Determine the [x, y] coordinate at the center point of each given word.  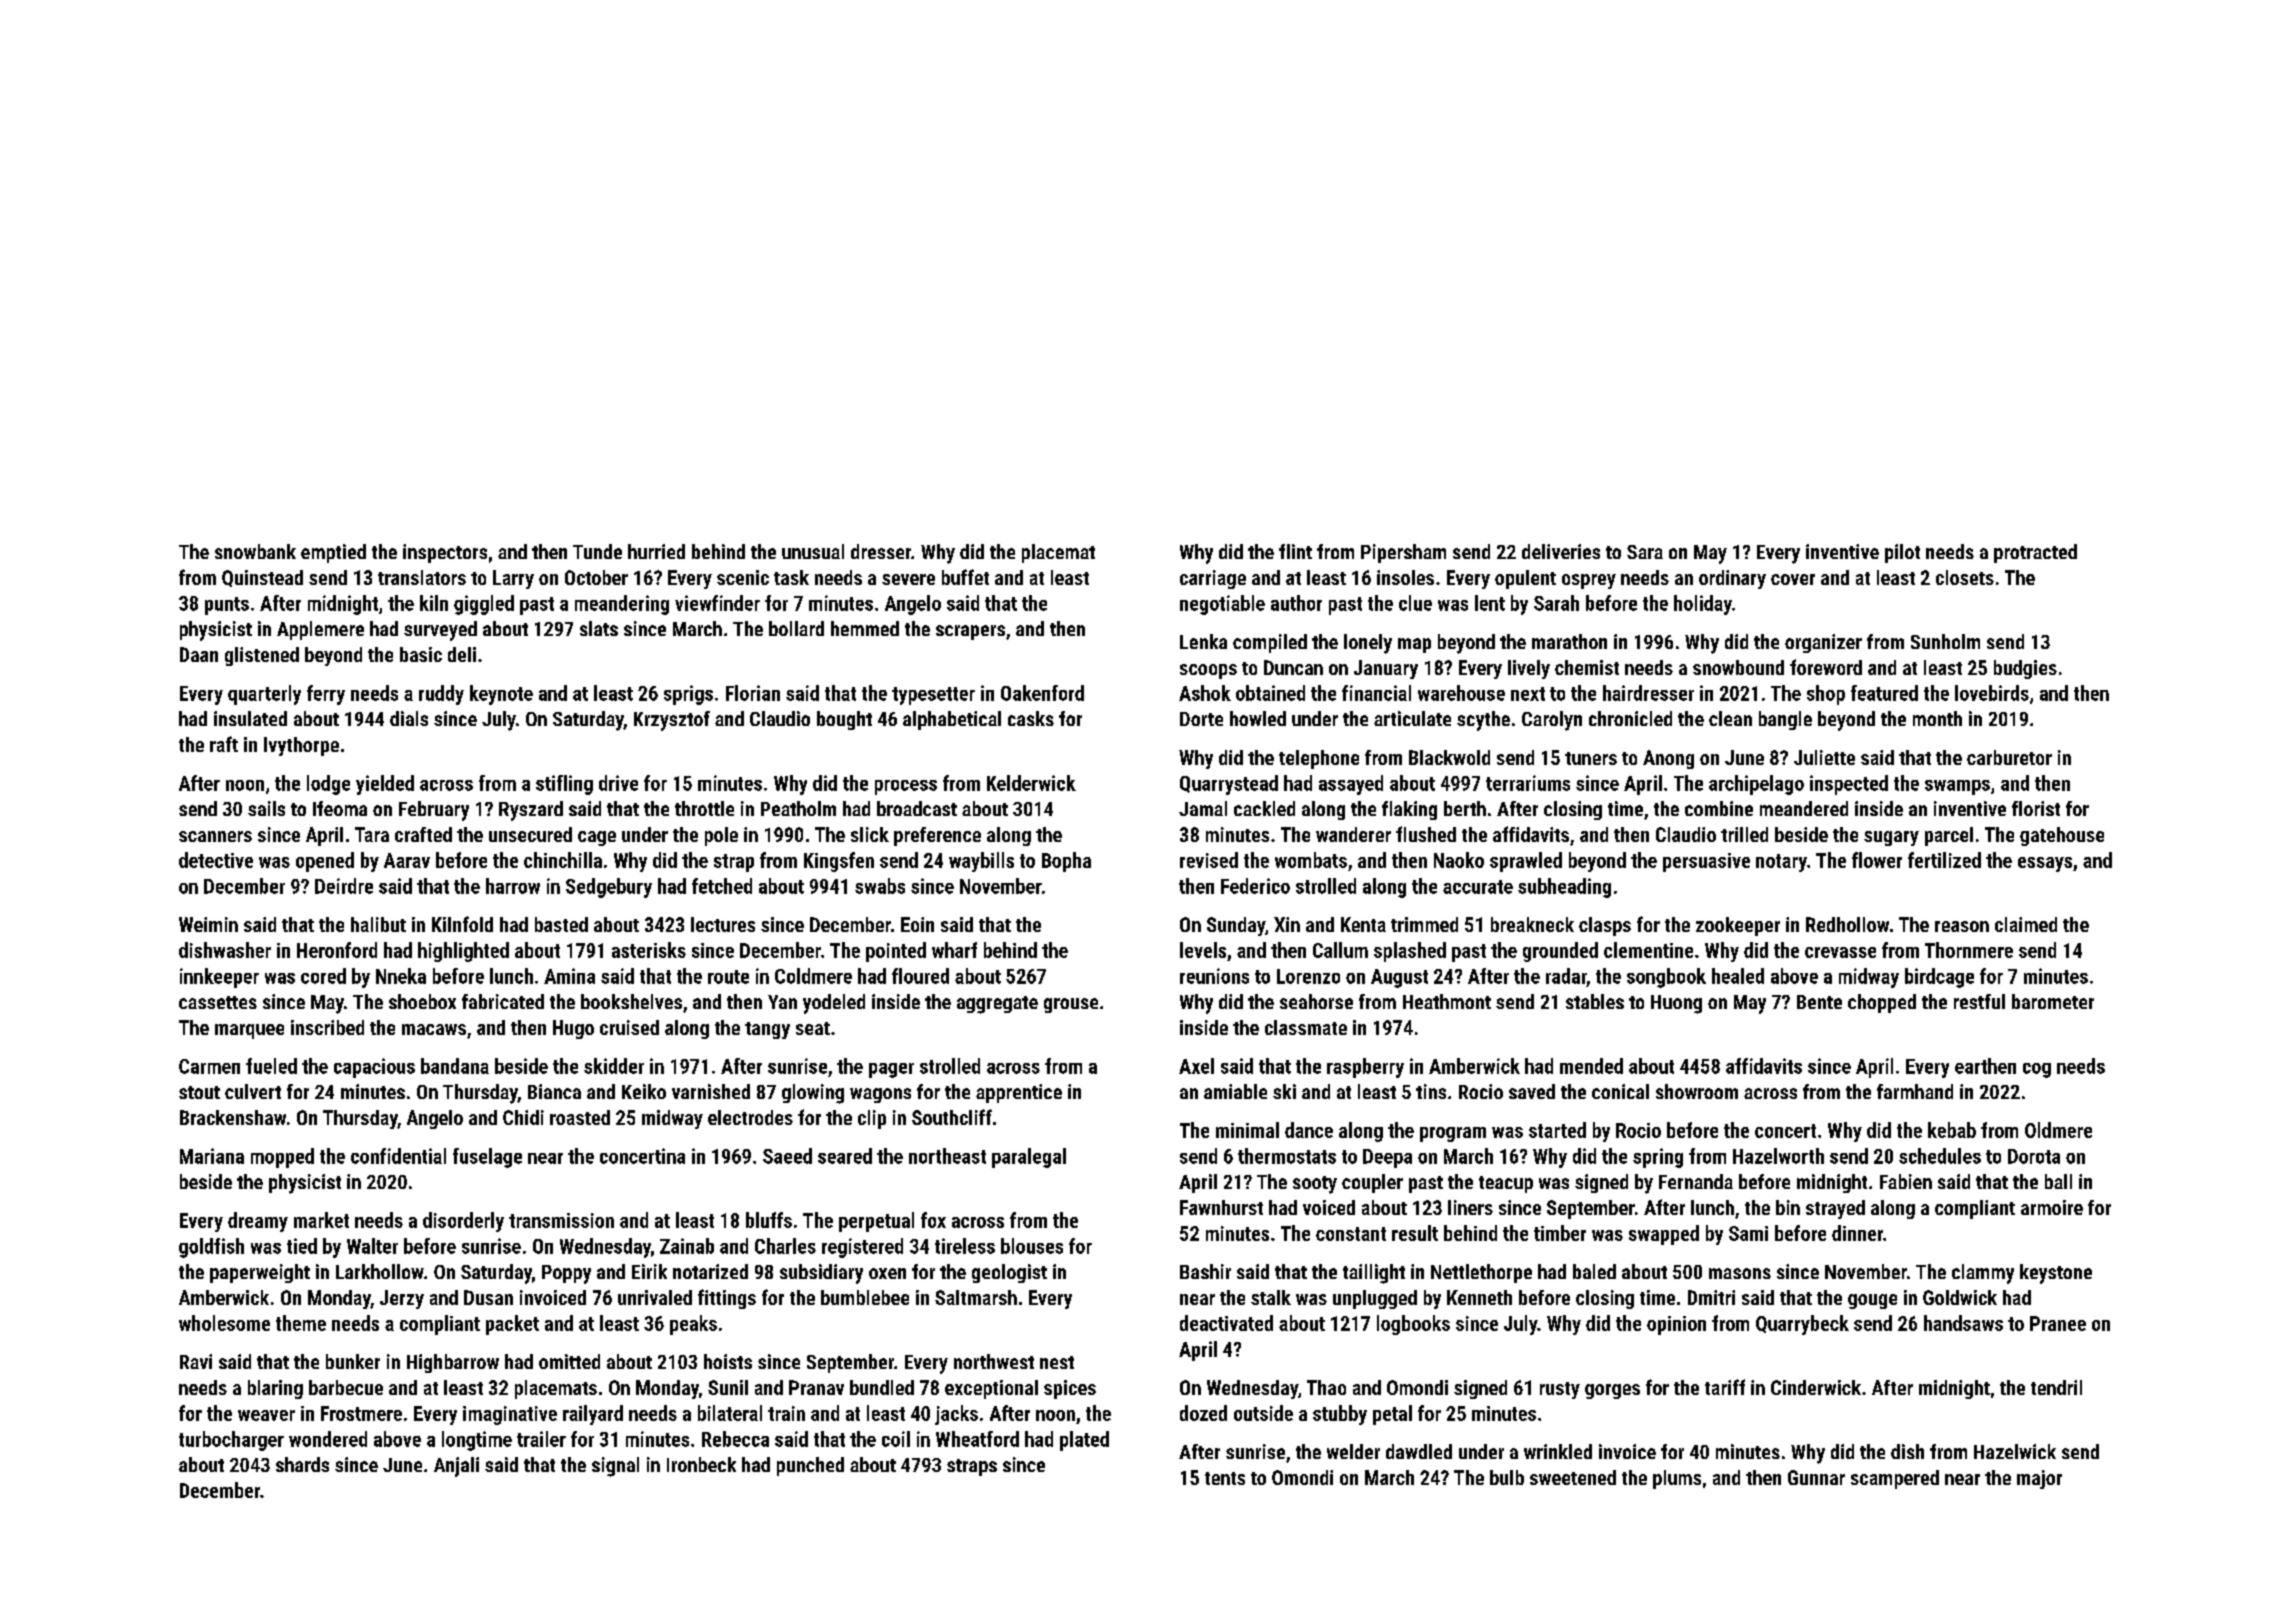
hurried [656, 551]
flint [1295, 551]
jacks [956, 1415]
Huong [1676, 1004]
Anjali [456, 1467]
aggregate [997, 1005]
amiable [1235, 1091]
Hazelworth [1778, 1156]
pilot [1902, 553]
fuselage [487, 1158]
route [728, 977]
